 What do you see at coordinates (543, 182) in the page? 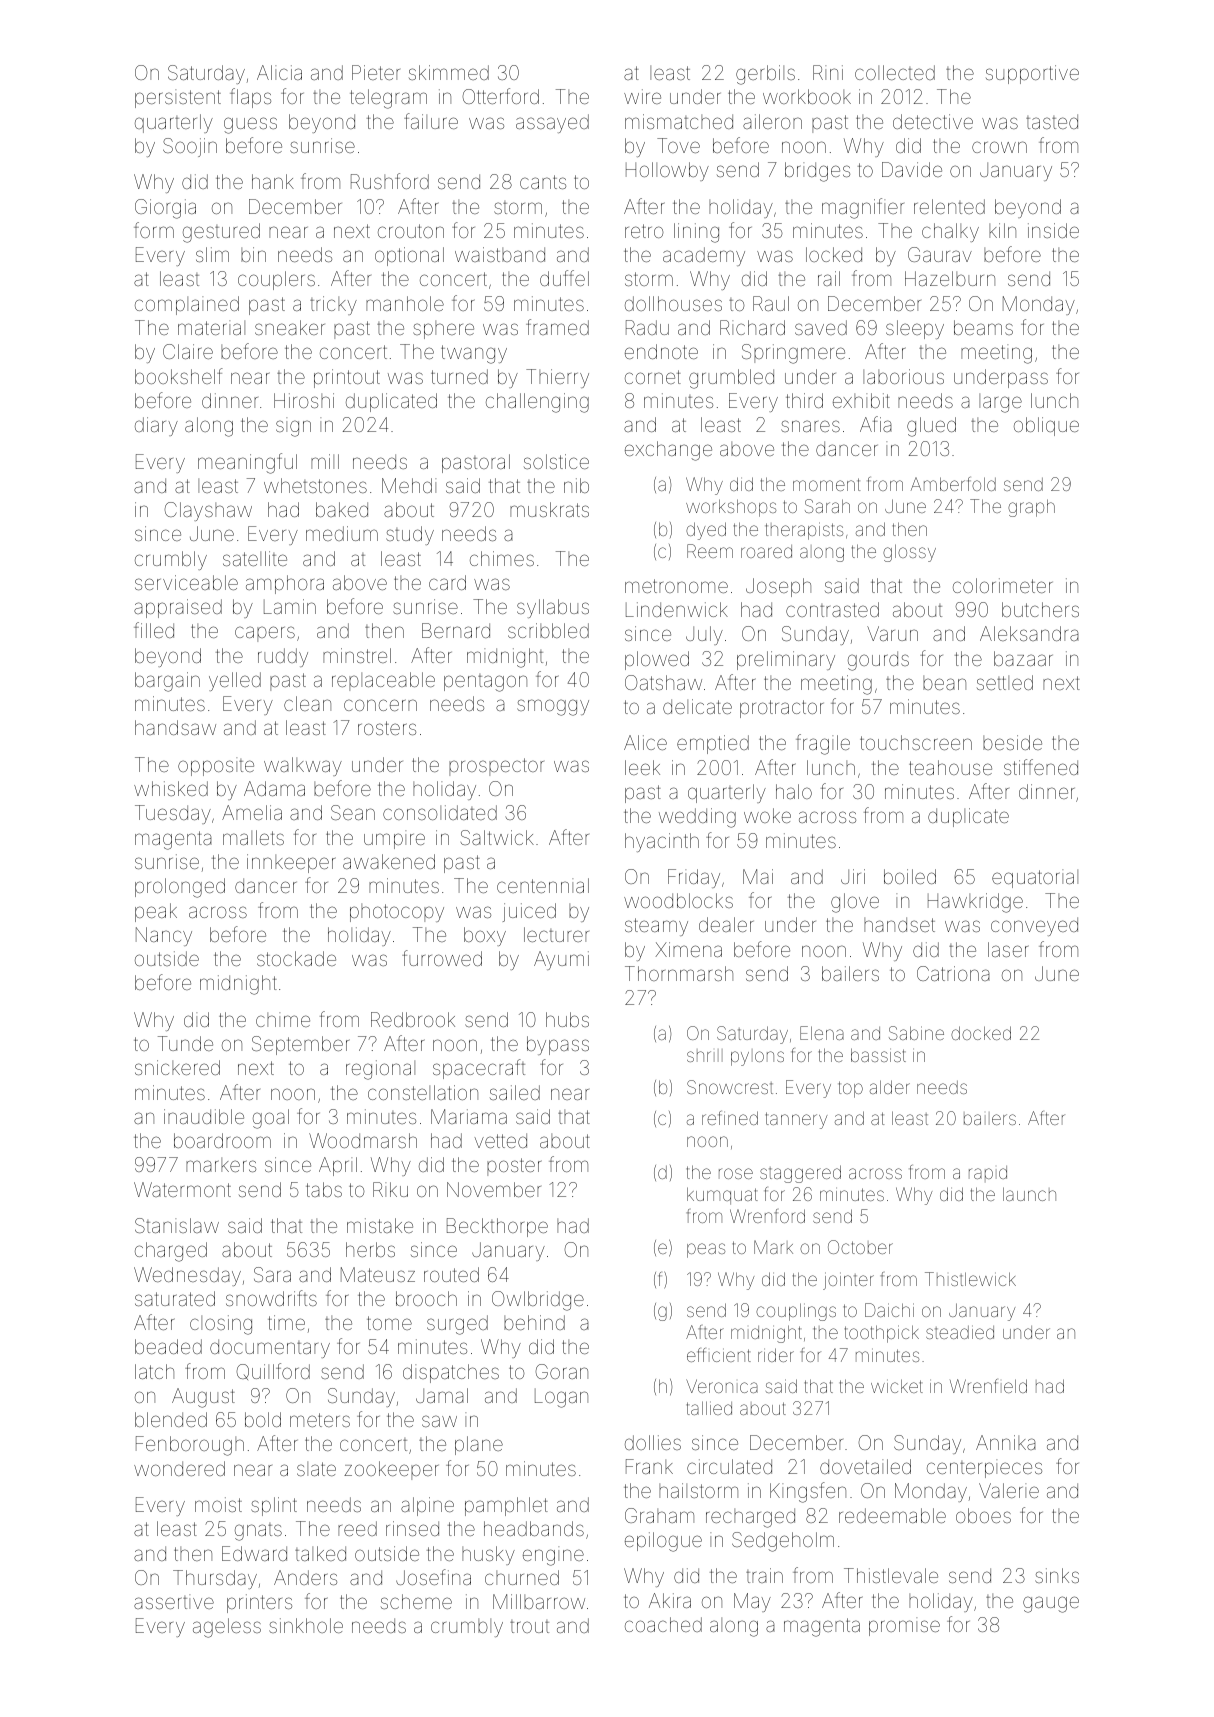
I see `cants` at bounding box center [543, 182].
